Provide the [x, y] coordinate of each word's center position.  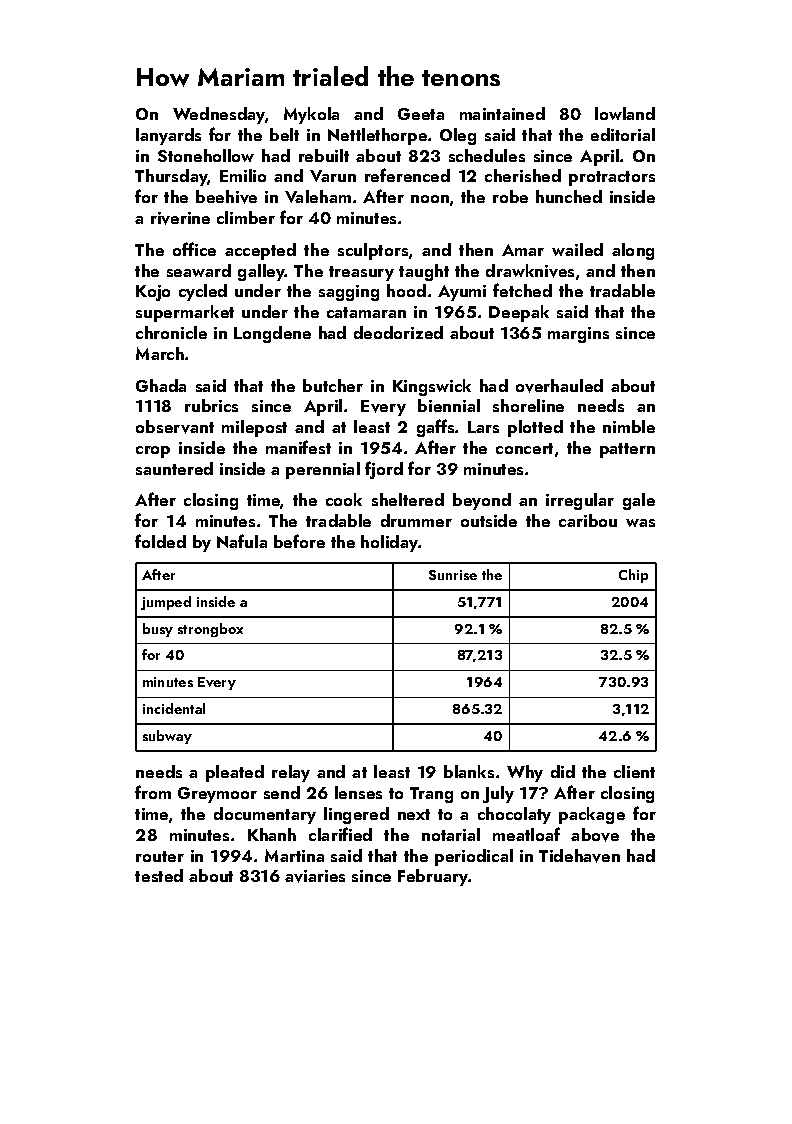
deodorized [398, 332]
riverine [180, 218]
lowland [625, 113]
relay [291, 773]
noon [430, 199]
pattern [627, 450]
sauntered [174, 468]
